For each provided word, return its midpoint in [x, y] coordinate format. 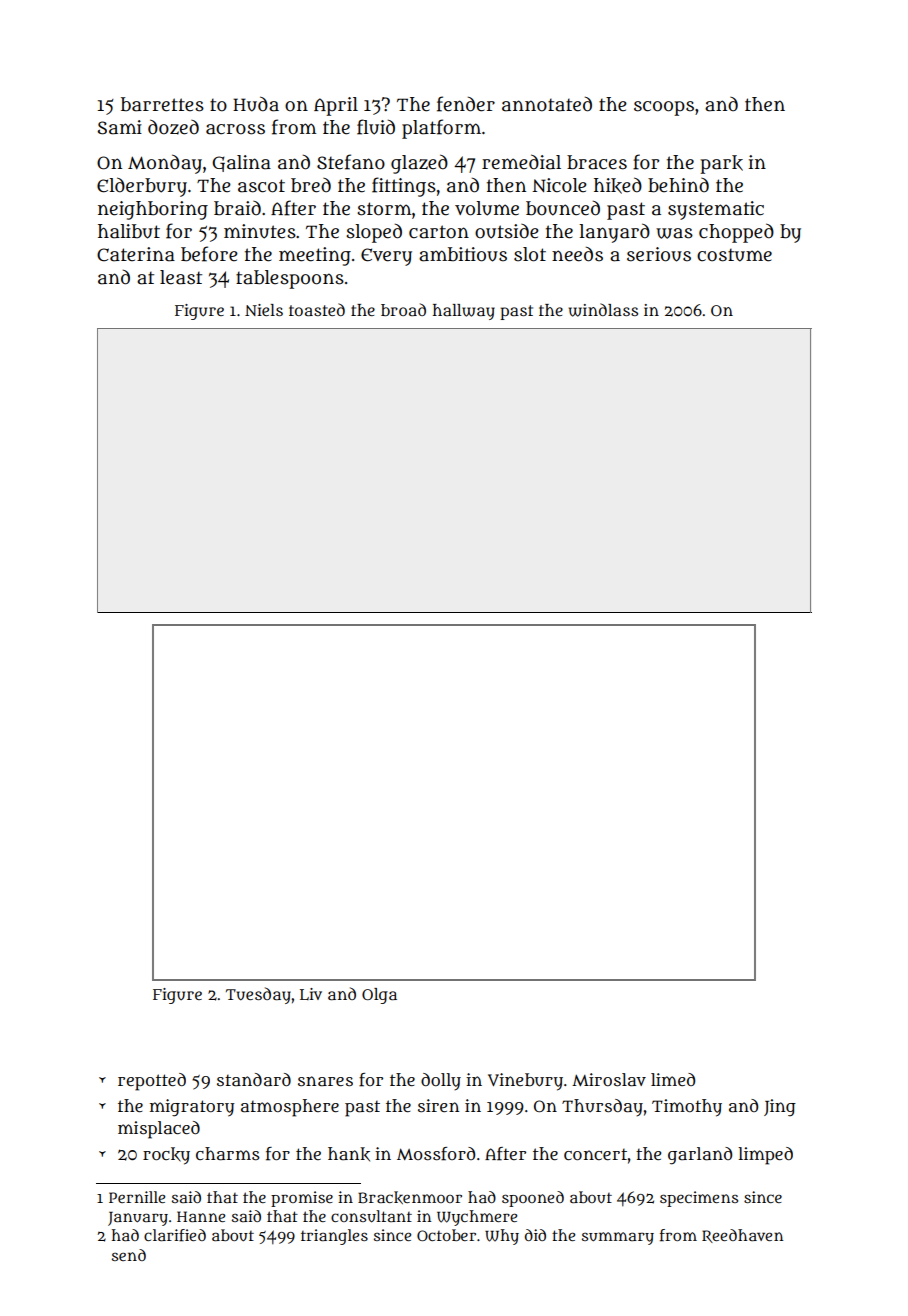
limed [673, 1079]
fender [466, 104]
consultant [371, 1216]
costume [734, 255]
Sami [119, 127]
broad [403, 309]
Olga [379, 996]
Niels [264, 310]
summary [618, 1238]
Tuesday [258, 995]
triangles [334, 1237]
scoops [664, 108]
